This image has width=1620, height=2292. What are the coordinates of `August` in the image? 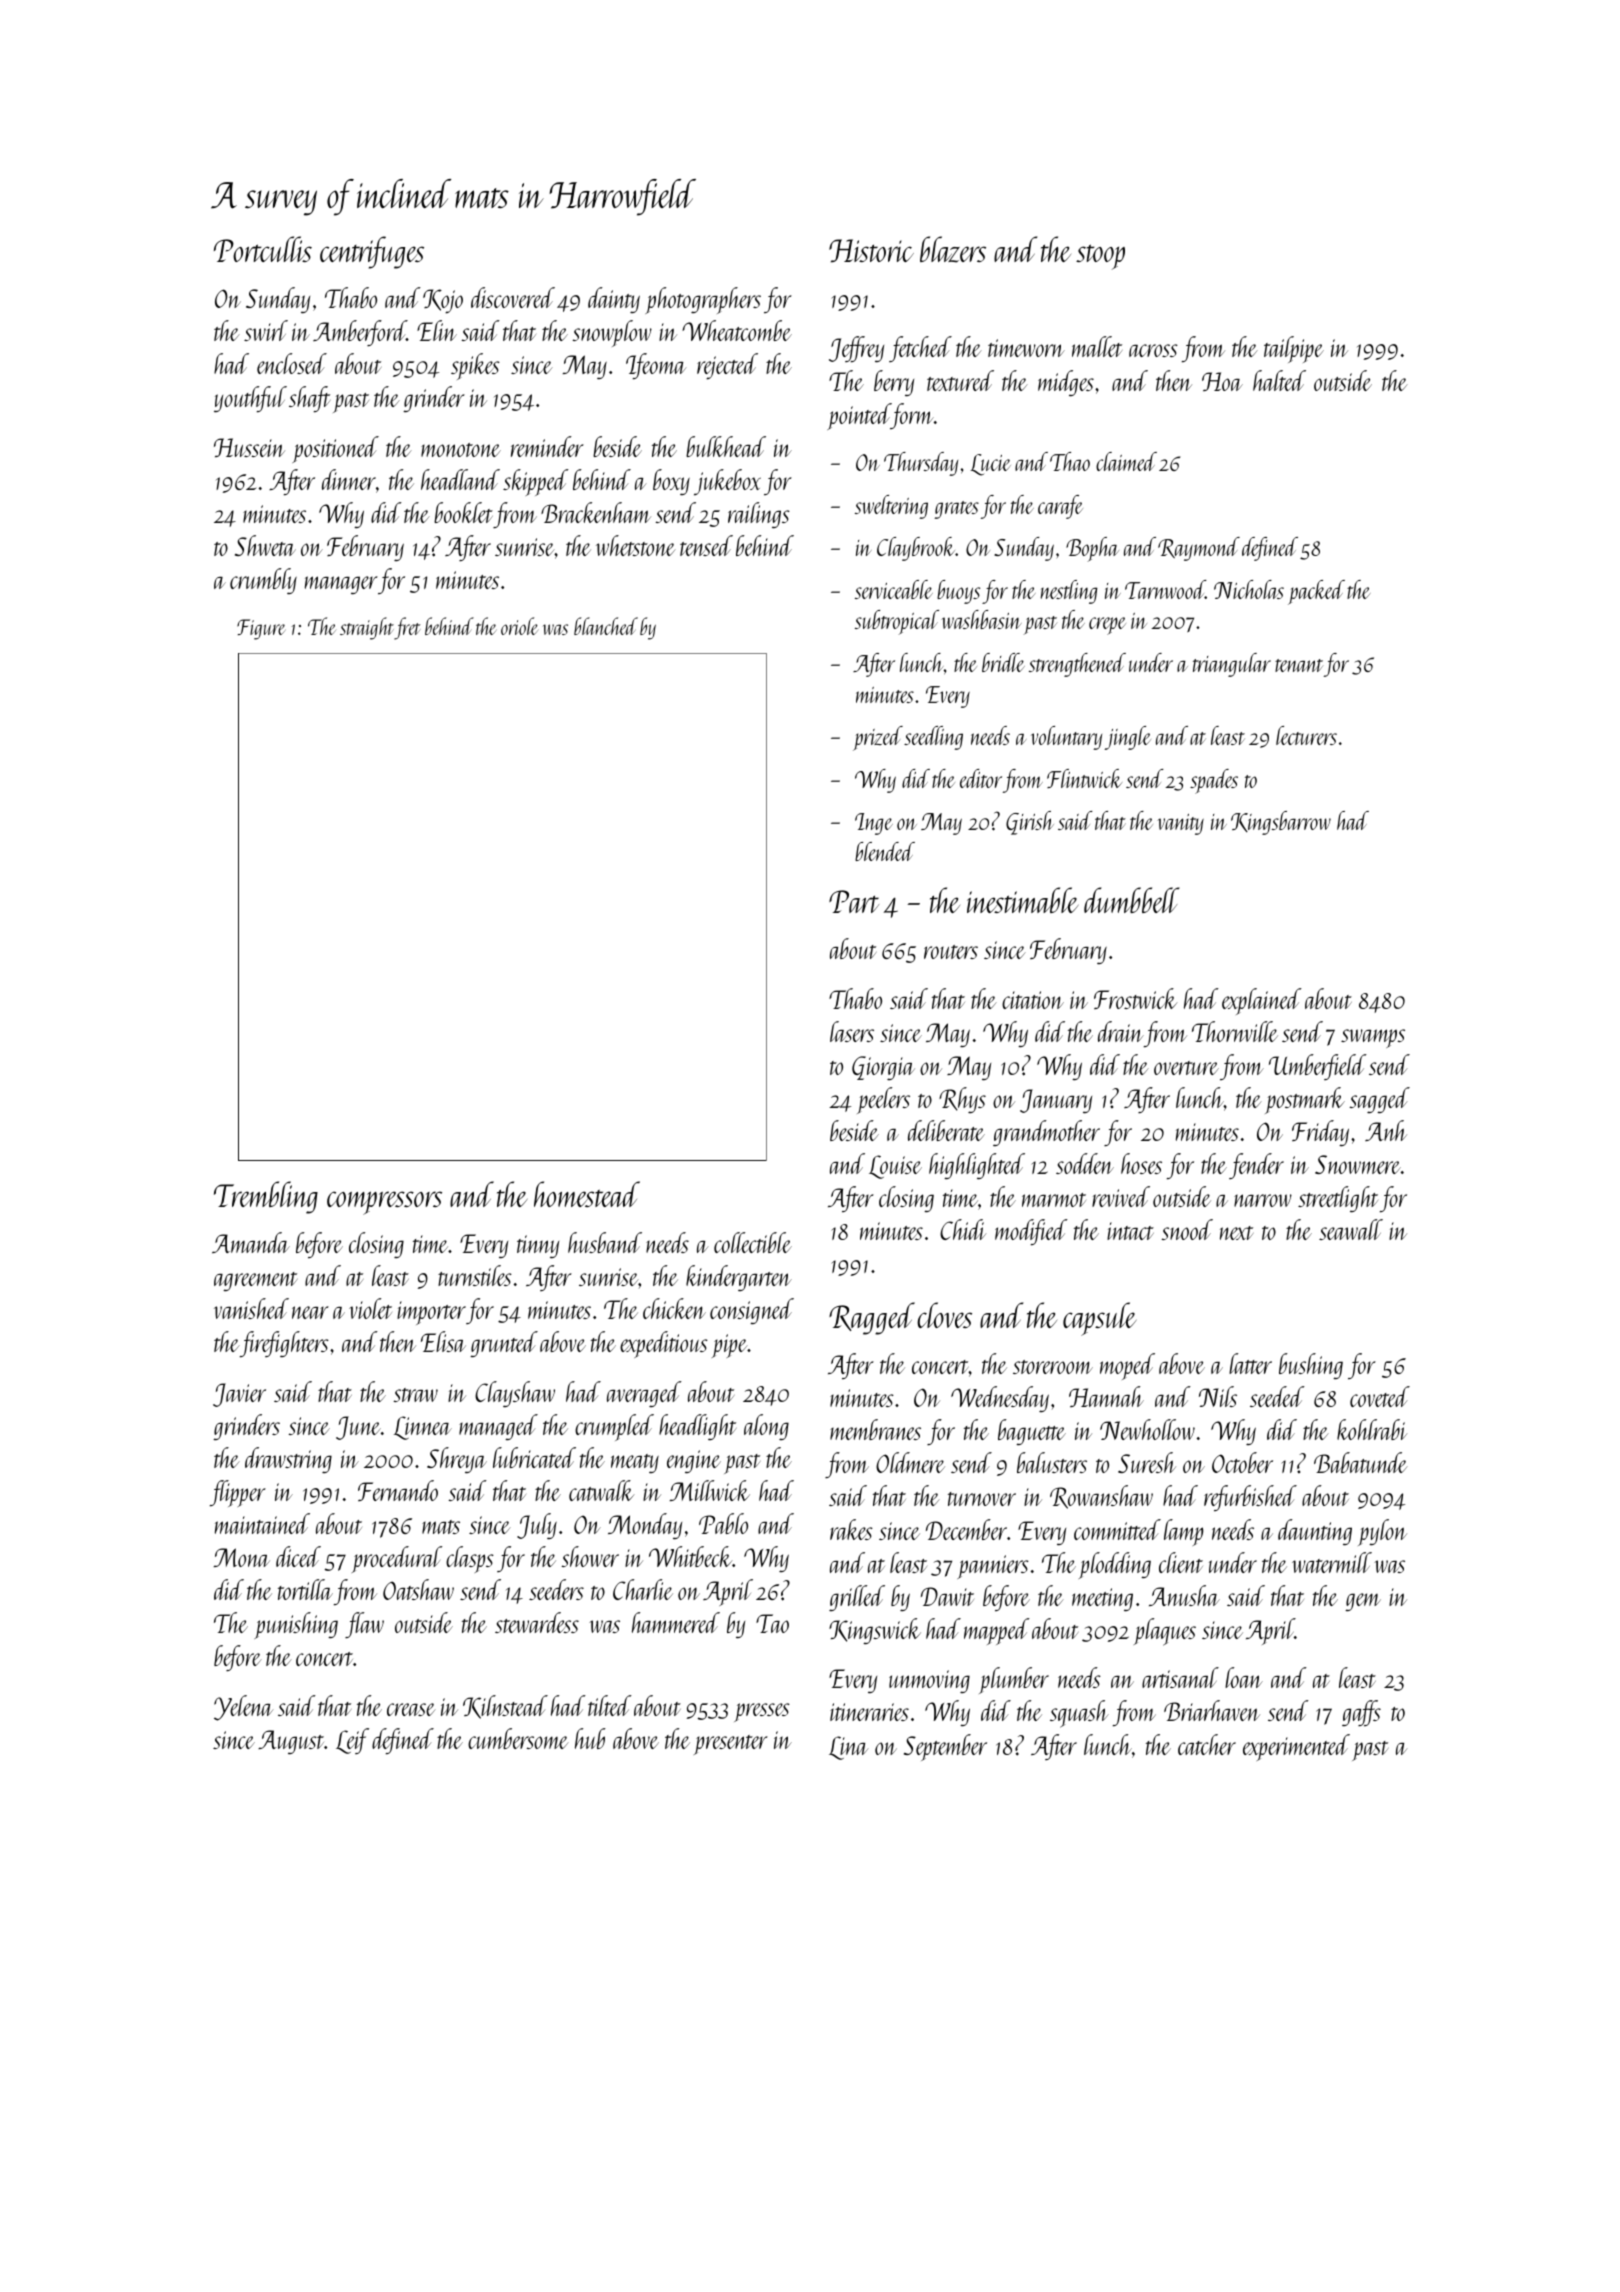 It's located at (291, 1742).
